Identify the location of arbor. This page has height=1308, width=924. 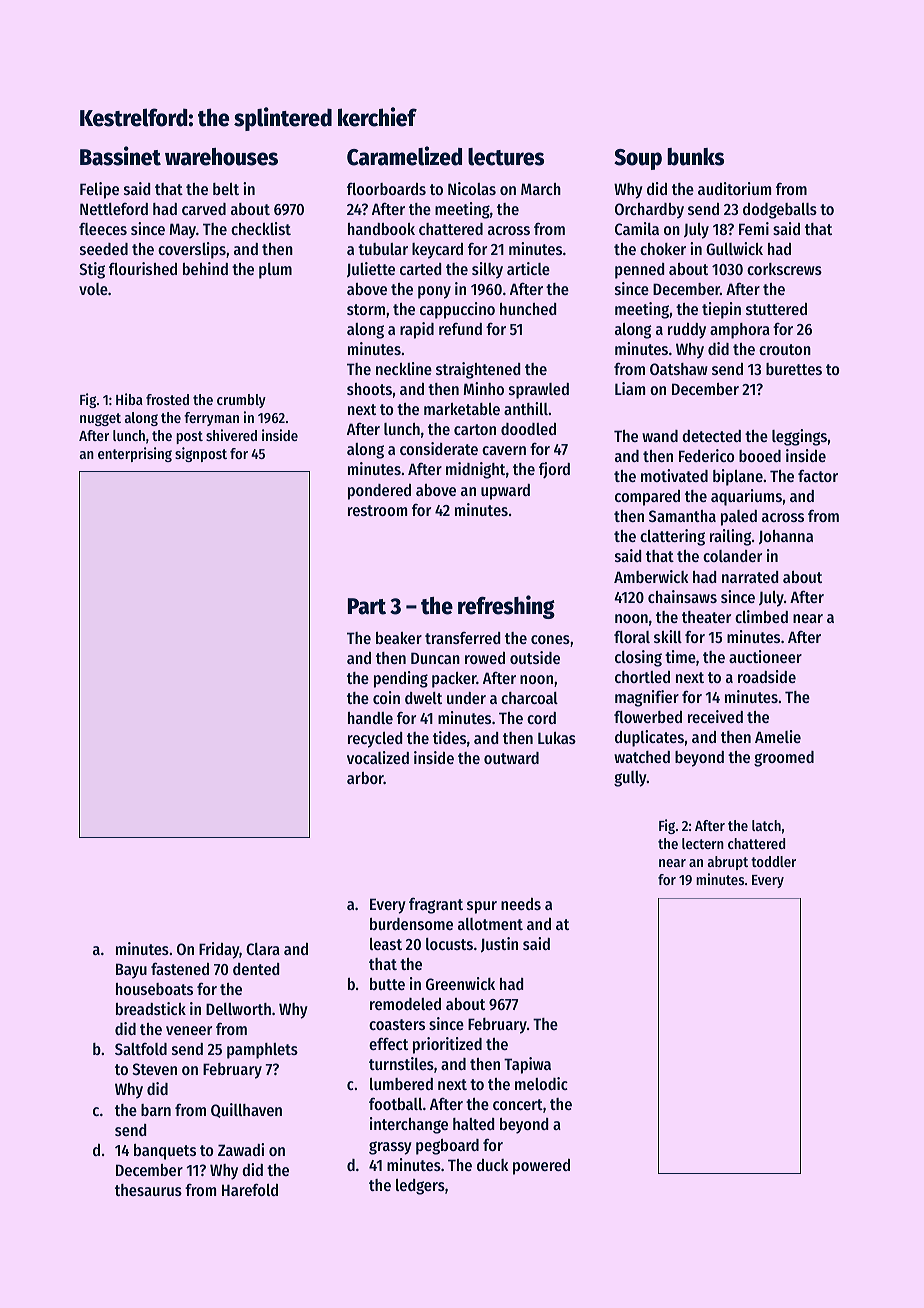
(365, 778).
